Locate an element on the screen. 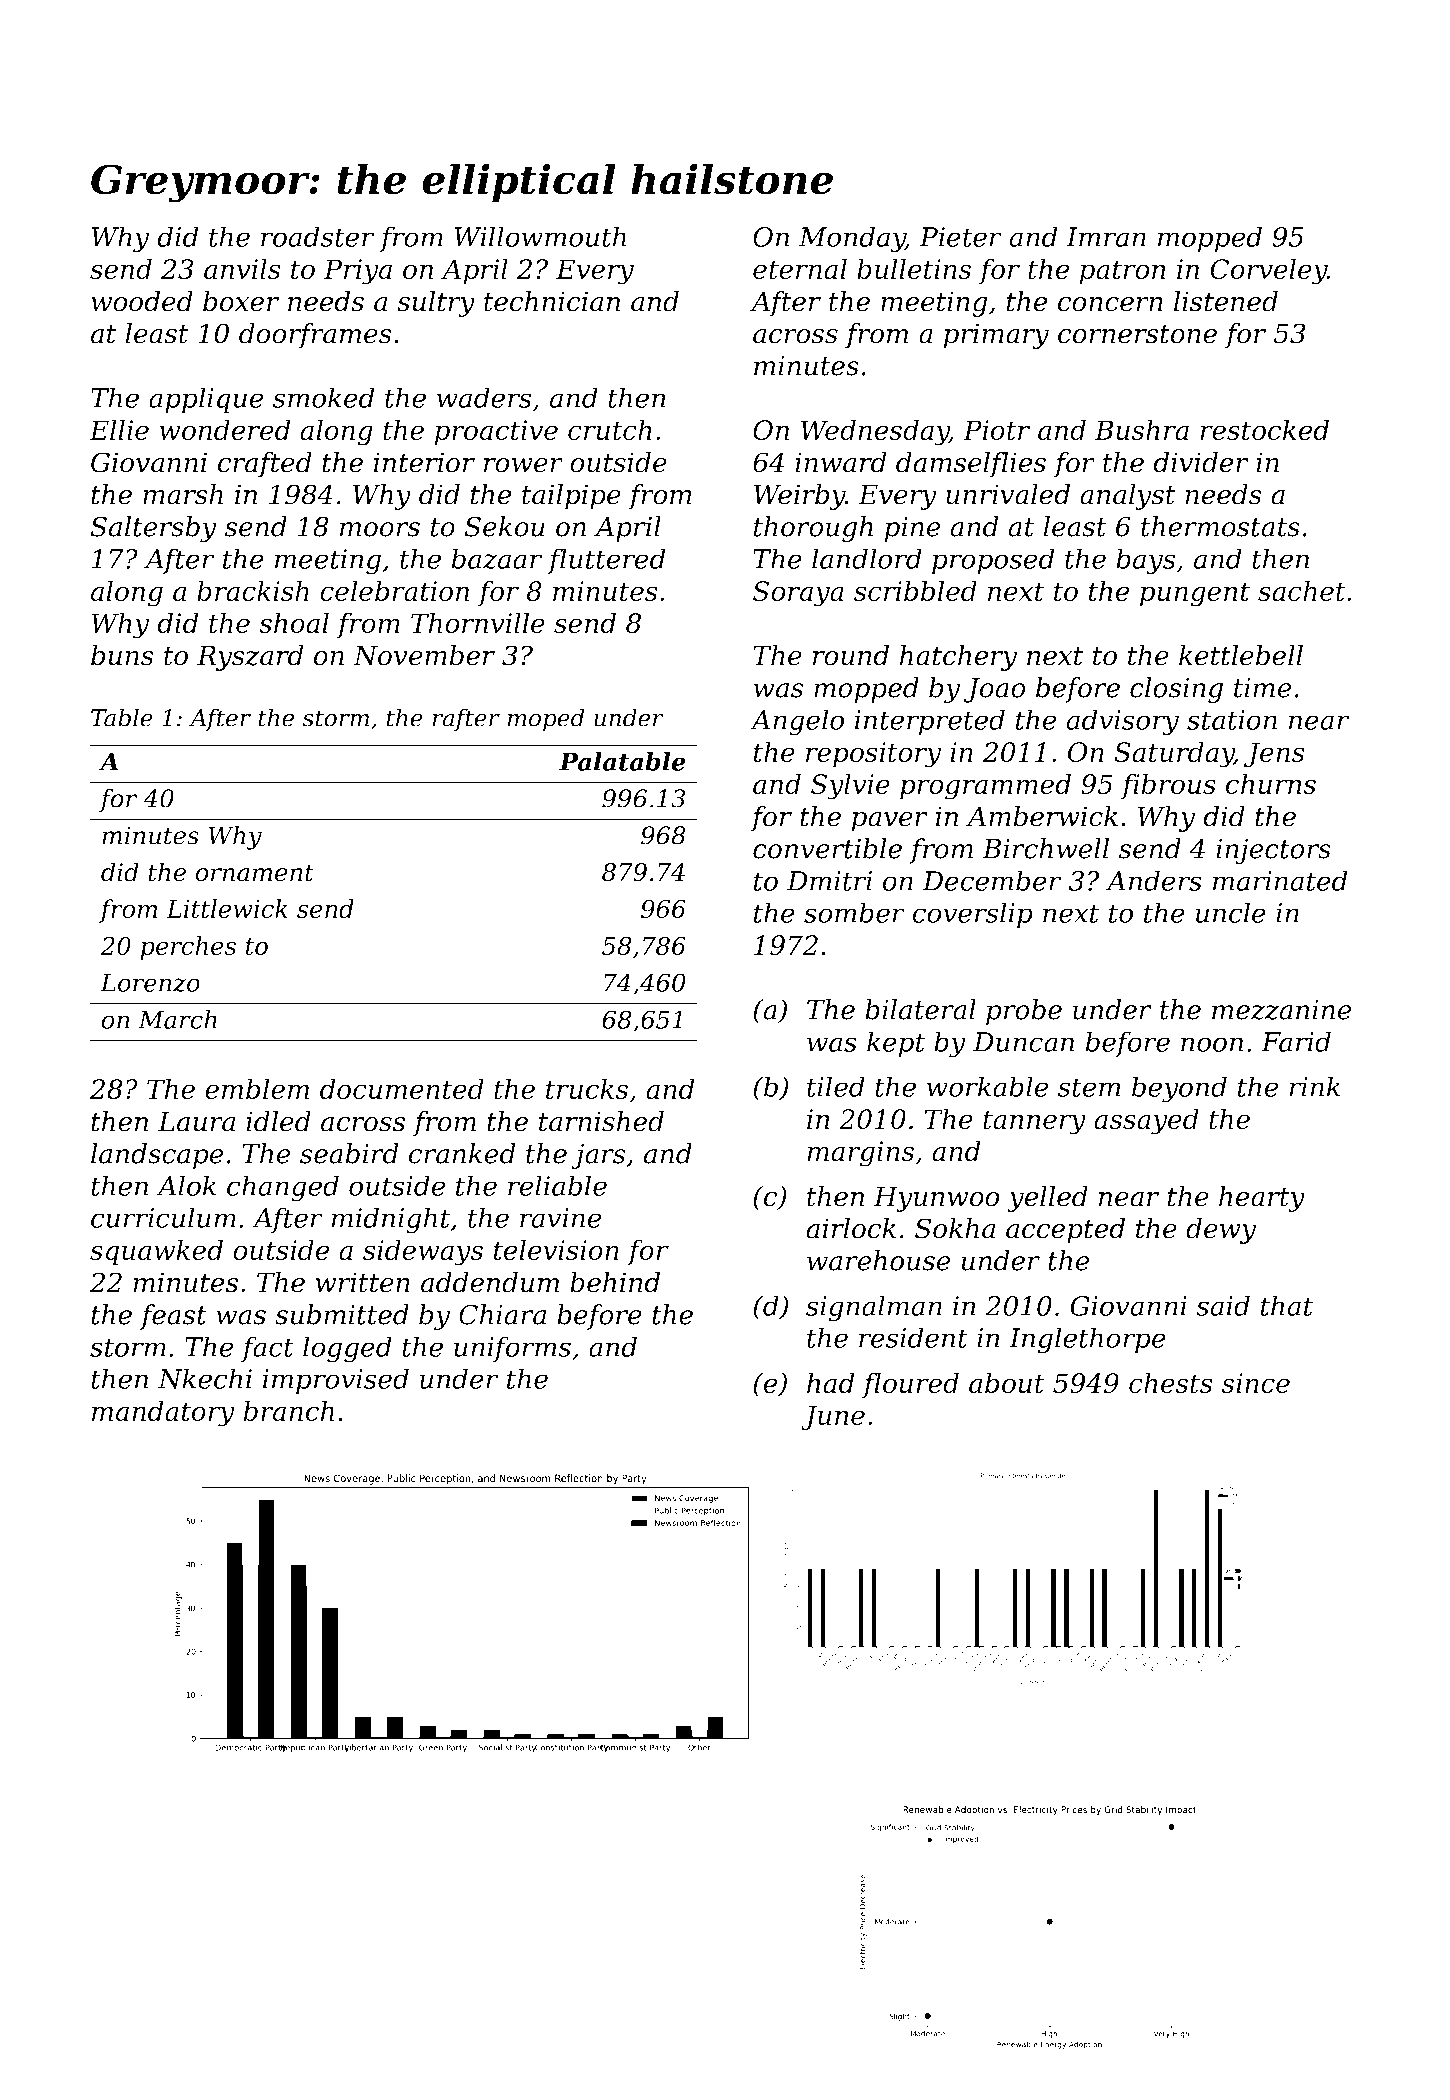 The width and height of the screenshot is (1450, 2100). Willowmouth is located at coordinates (540, 236).
